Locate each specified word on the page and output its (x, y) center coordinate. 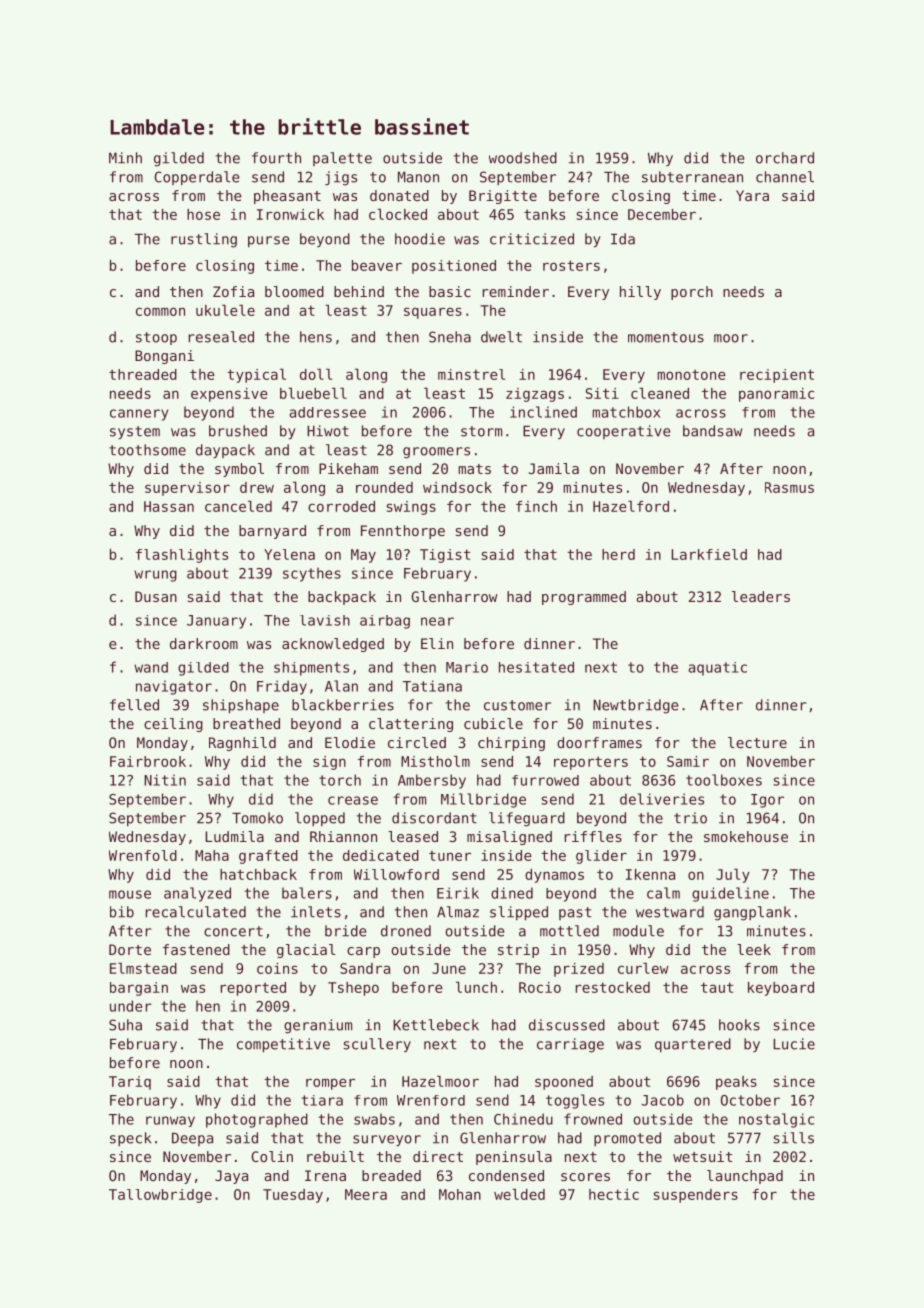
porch (692, 293)
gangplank (752, 913)
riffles (593, 836)
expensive (229, 395)
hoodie (420, 239)
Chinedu (523, 1119)
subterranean (692, 177)
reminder (516, 291)
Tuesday (293, 1196)
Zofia (233, 291)
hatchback (258, 874)
